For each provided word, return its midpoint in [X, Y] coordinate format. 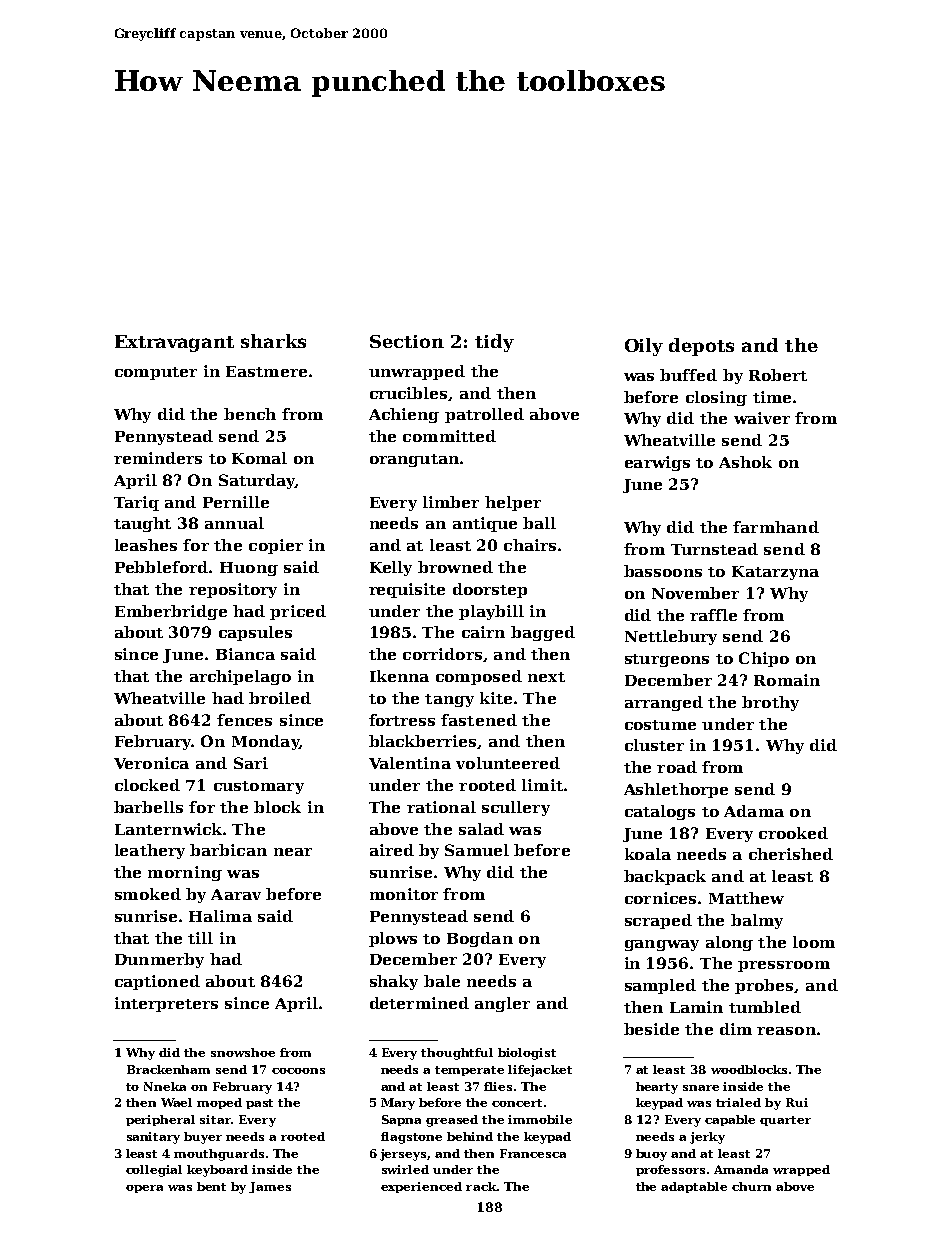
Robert [778, 375]
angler [502, 1004]
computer [156, 373]
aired [392, 850]
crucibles [408, 393]
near [293, 852]
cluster [654, 745]
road [677, 767]
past [259, 1104]
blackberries [422, 741]
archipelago [240, 677]
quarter [785, 1121]
